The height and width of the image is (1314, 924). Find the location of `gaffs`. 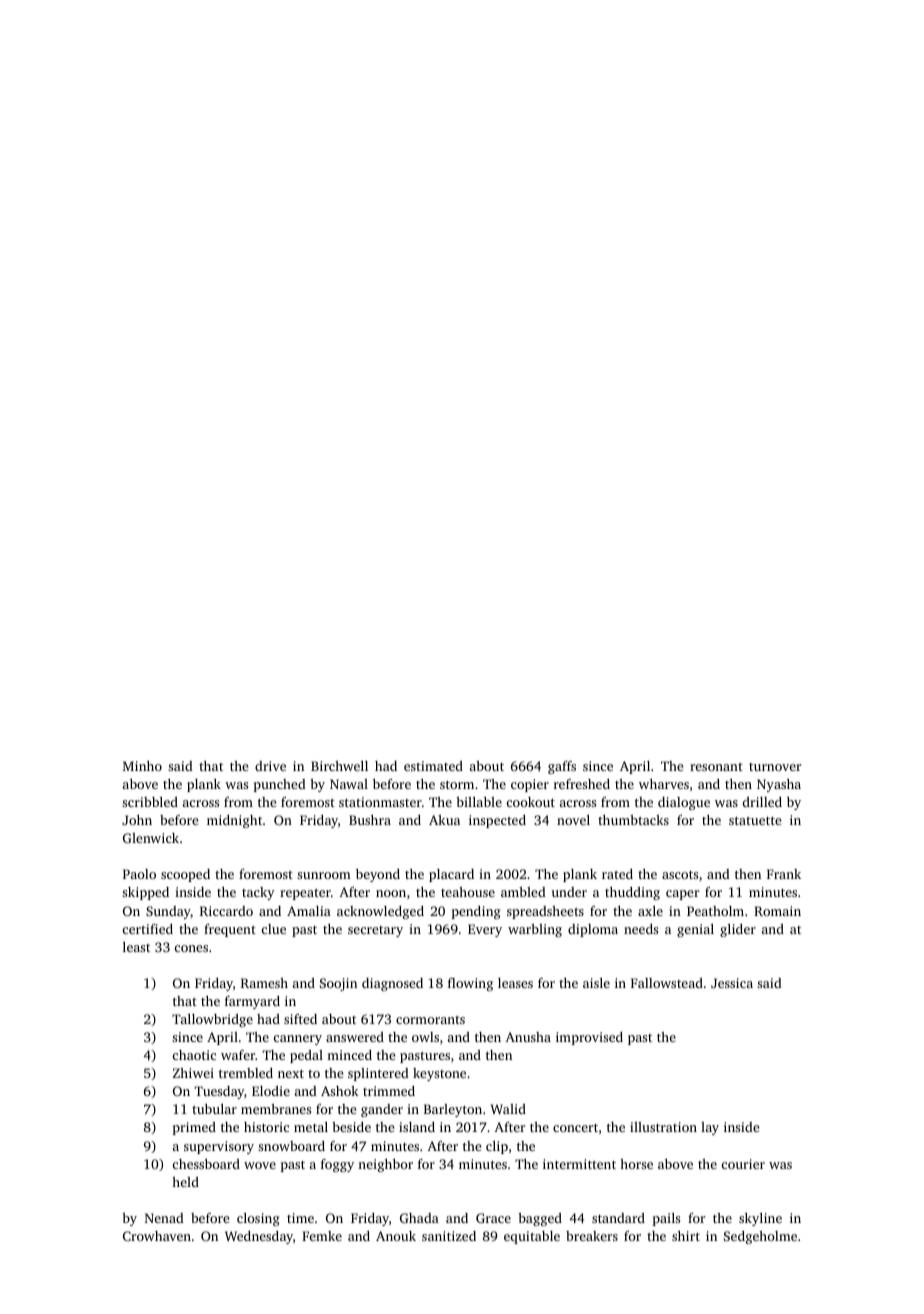

gaffs is located at coordinates (562, 767).
